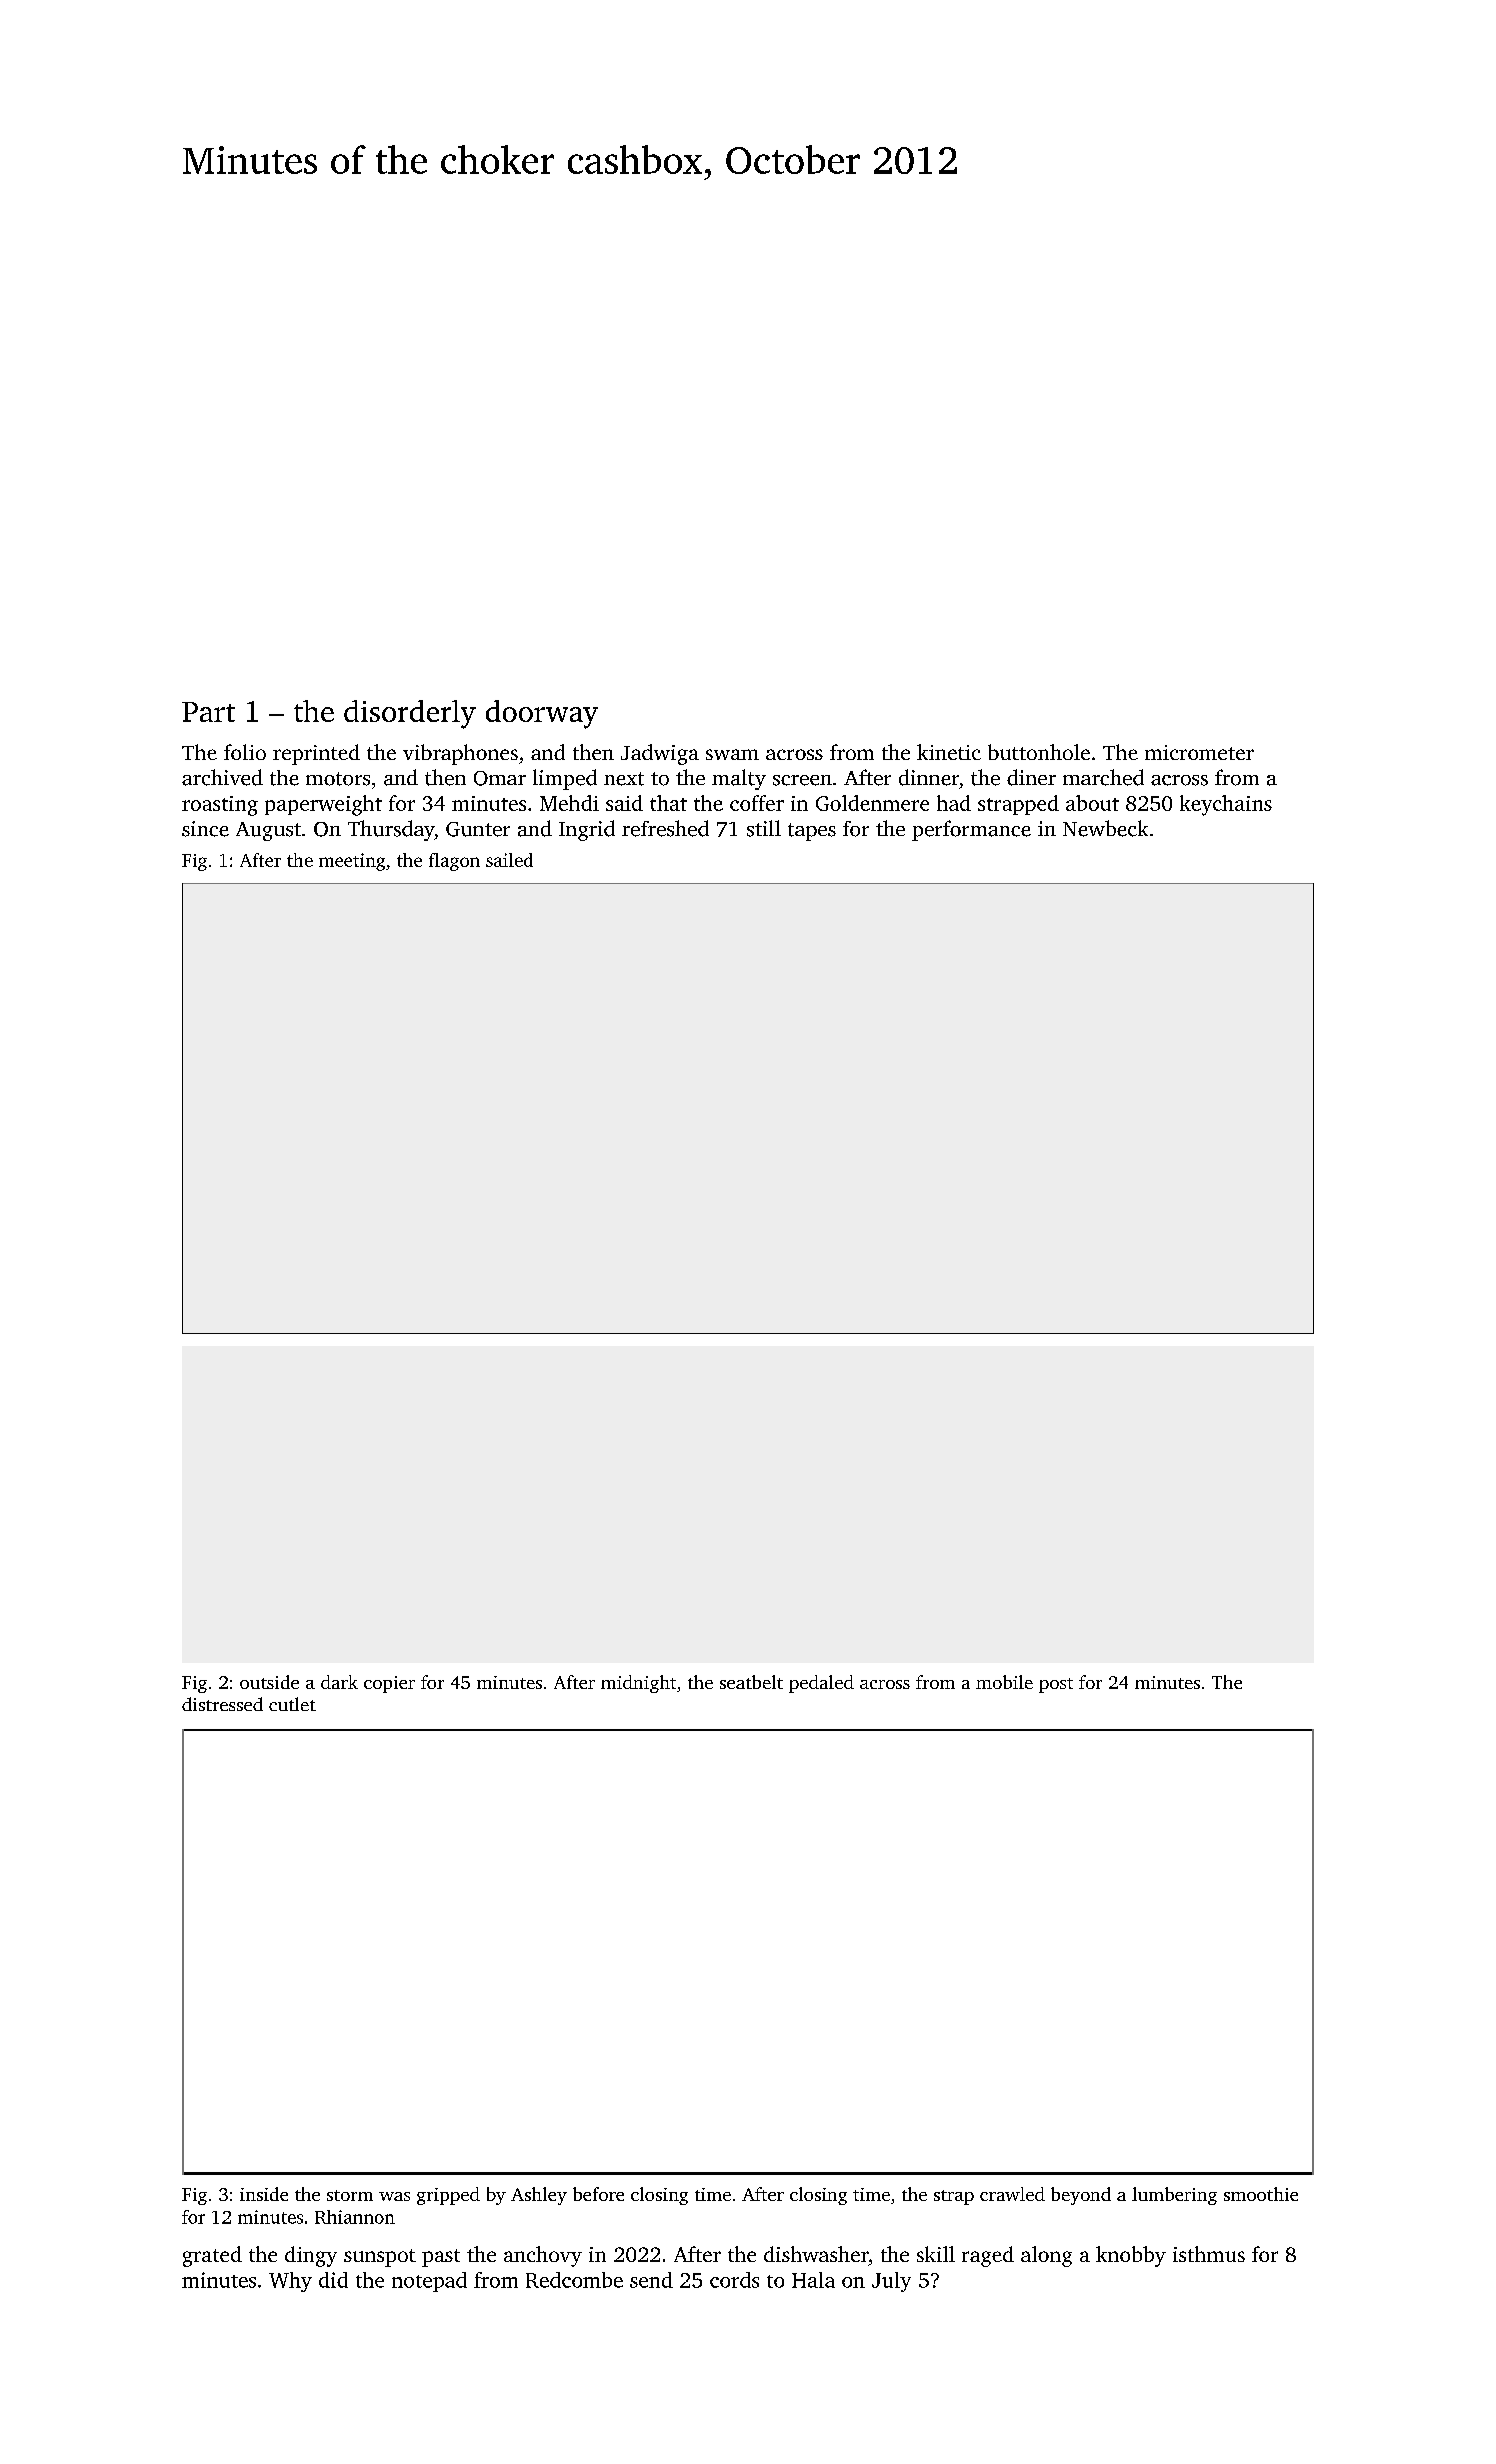 The width and height of the document is (1496, 2464). What do you see at coordinates (1004, 1682) in the document?
I see `mobile` at bounding box center [1004, 1682].
